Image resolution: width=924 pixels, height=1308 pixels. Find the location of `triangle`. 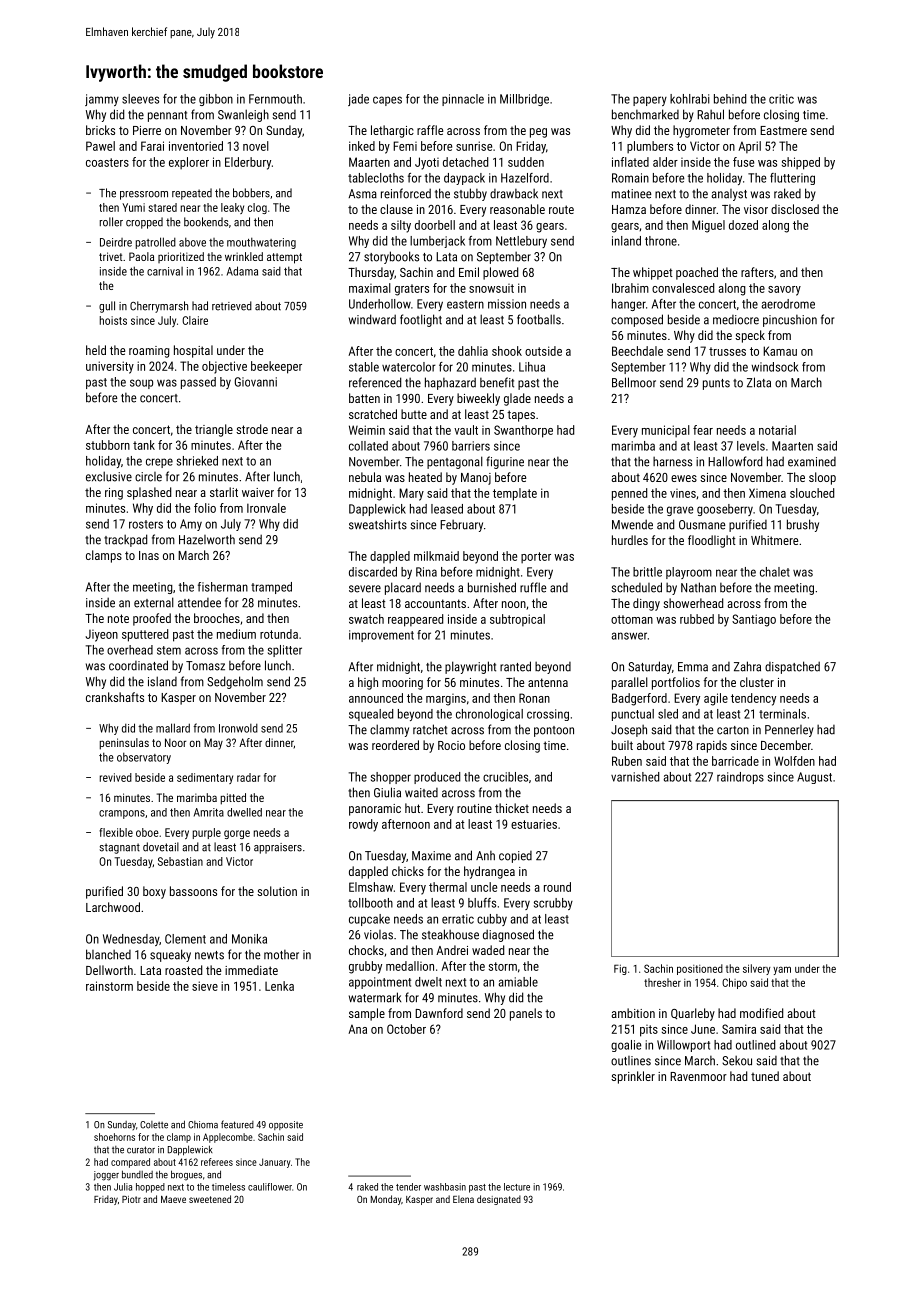

triangle is located at coordinates (214, 430).
